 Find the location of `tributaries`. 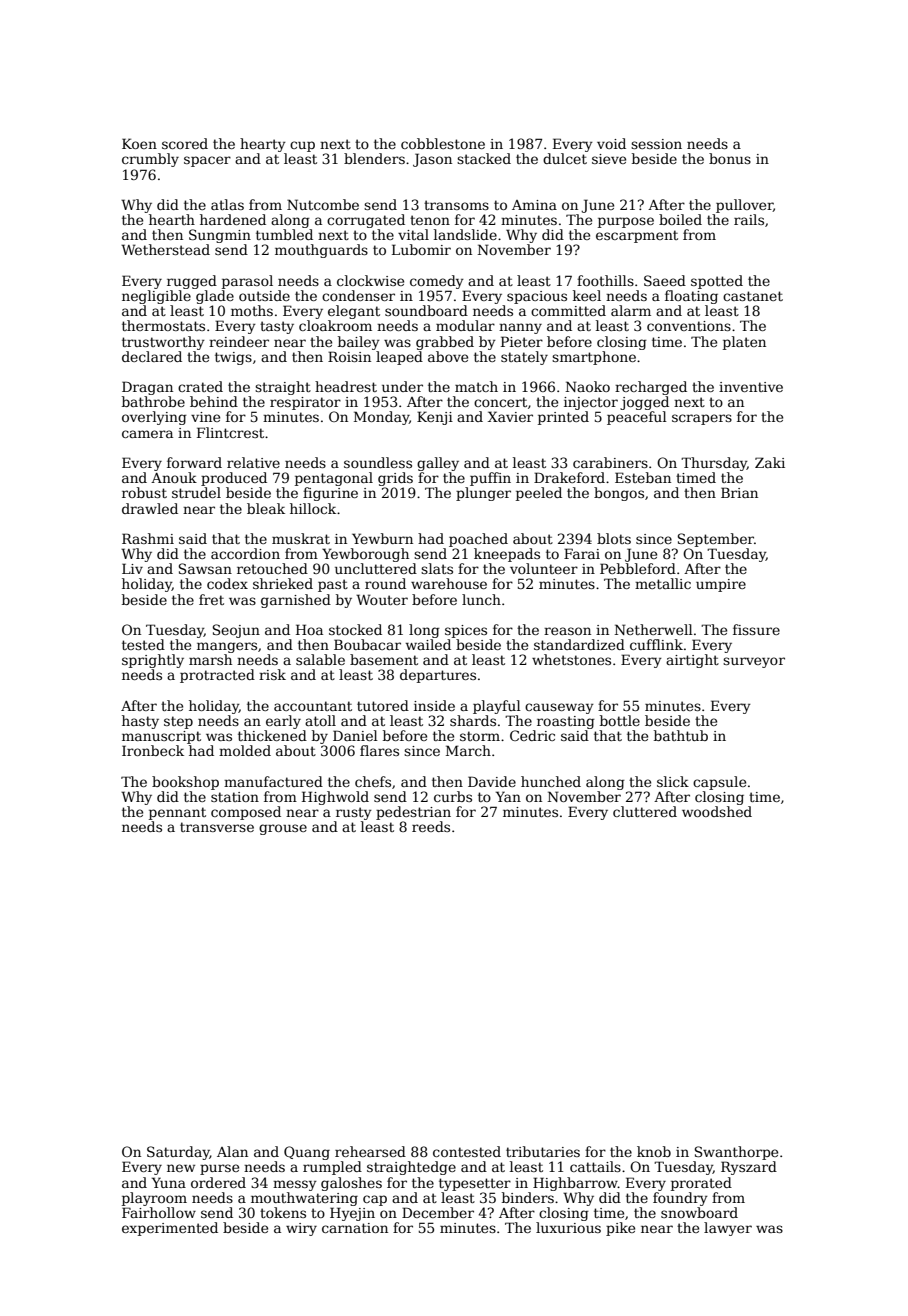

tributaries is located at coordinates (543, 1151).
